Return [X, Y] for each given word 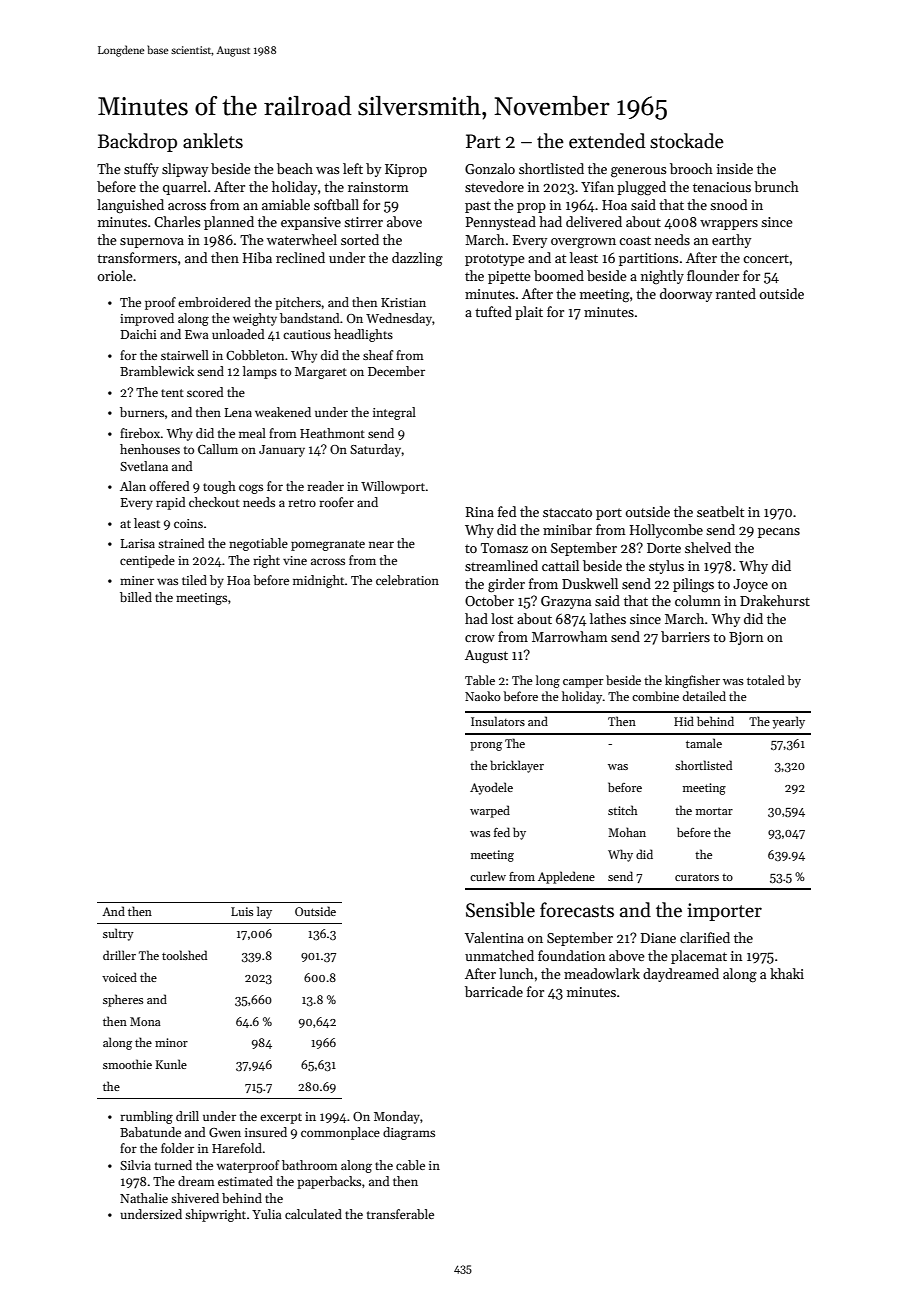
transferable [400, 1214]
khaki [787, 973]
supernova [152, 243]
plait [529, 313]
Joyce [750, 585]
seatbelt [720, 511]
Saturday [375, 450]
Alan [133, 486]
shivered [195, 1198]
